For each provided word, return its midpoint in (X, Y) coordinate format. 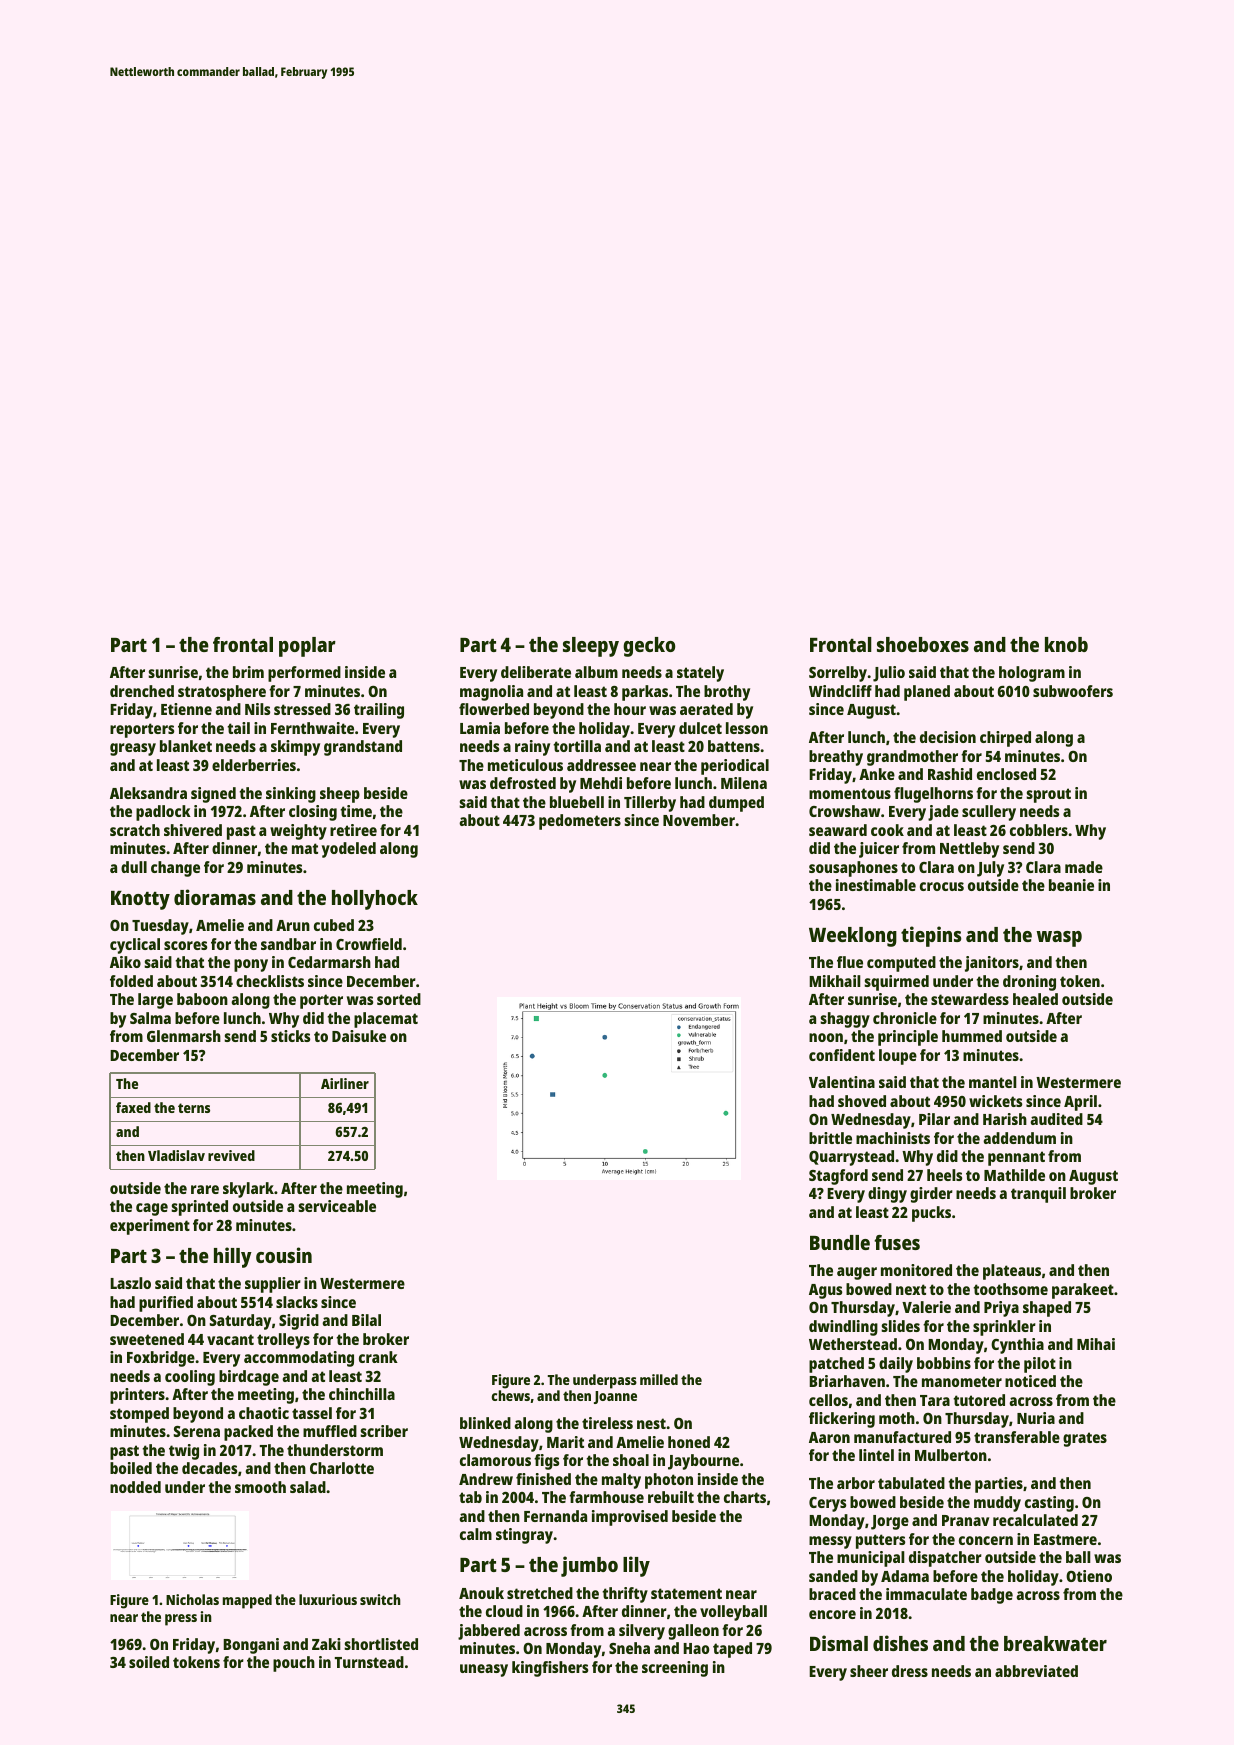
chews (510, 1395)
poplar (307, 647)
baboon (202, 999)
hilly (233, 1257)
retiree (353, 830)
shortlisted (381, 1644)
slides (900, 1326)
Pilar (934, 1119)
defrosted (523, 783)
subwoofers (1073, 691)
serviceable (337, 1206)
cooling (190, 1378)
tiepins (931, 936)
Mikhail (835, 981)
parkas (645, 693)
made (1084, 867)
